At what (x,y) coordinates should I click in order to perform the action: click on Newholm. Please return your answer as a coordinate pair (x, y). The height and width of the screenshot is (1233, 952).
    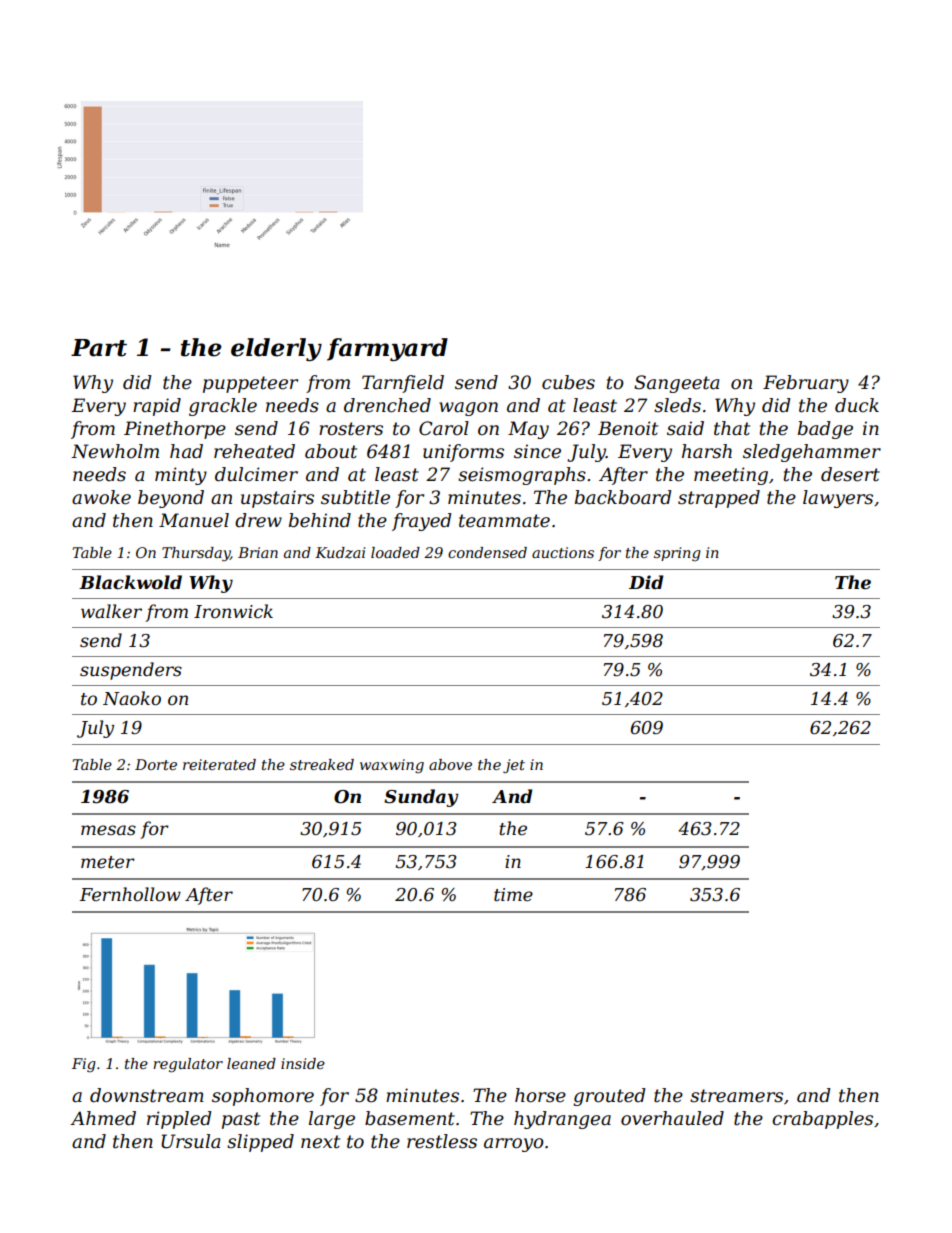
    Looking at the image, I should click on (115, 451).
